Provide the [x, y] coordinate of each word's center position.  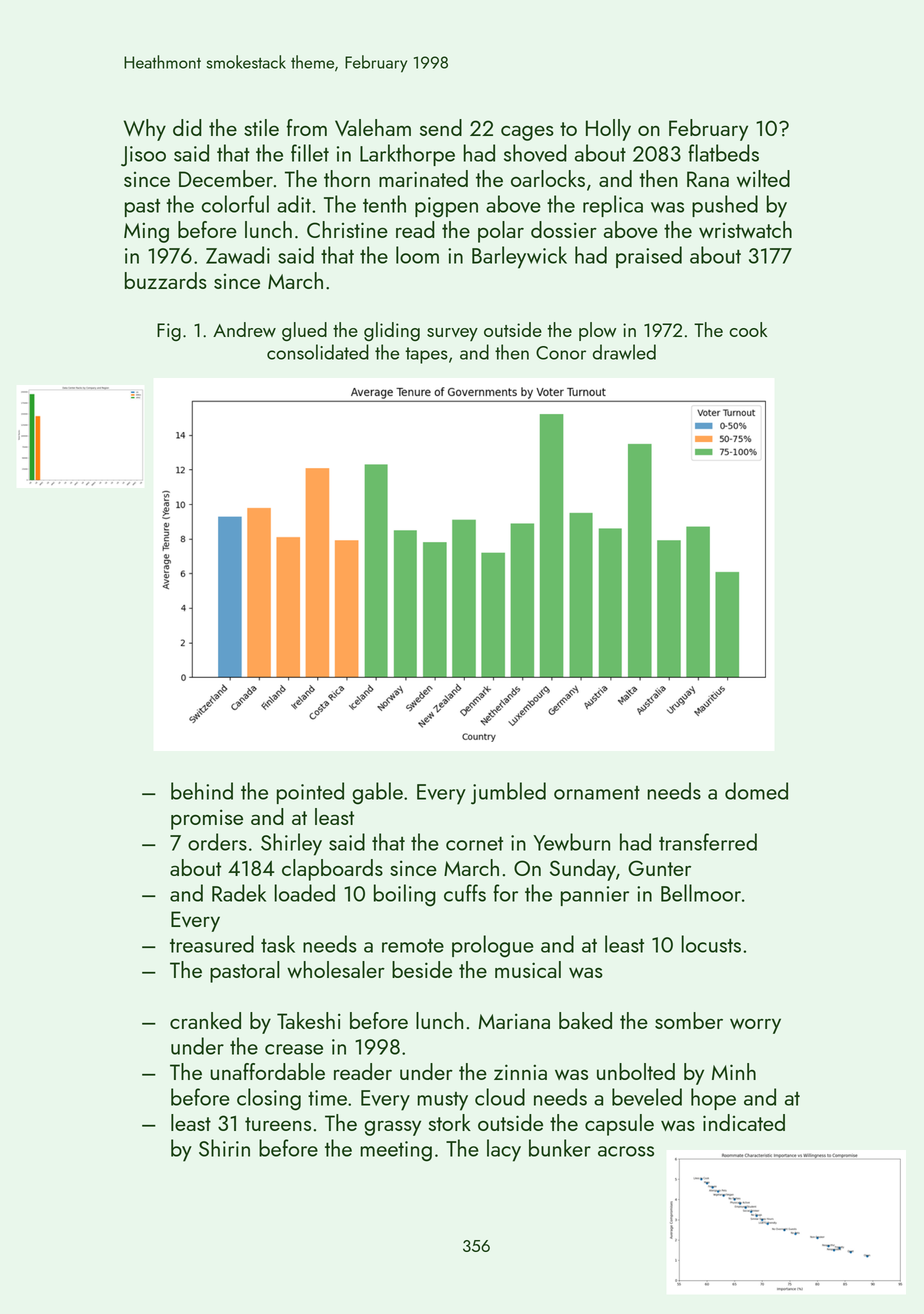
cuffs [465, 893]
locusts [711, 944]
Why [145, 130]
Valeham [373, 127]
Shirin [224, 1148]
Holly [608, 130]
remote [413, 945]
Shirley [291, 844]
